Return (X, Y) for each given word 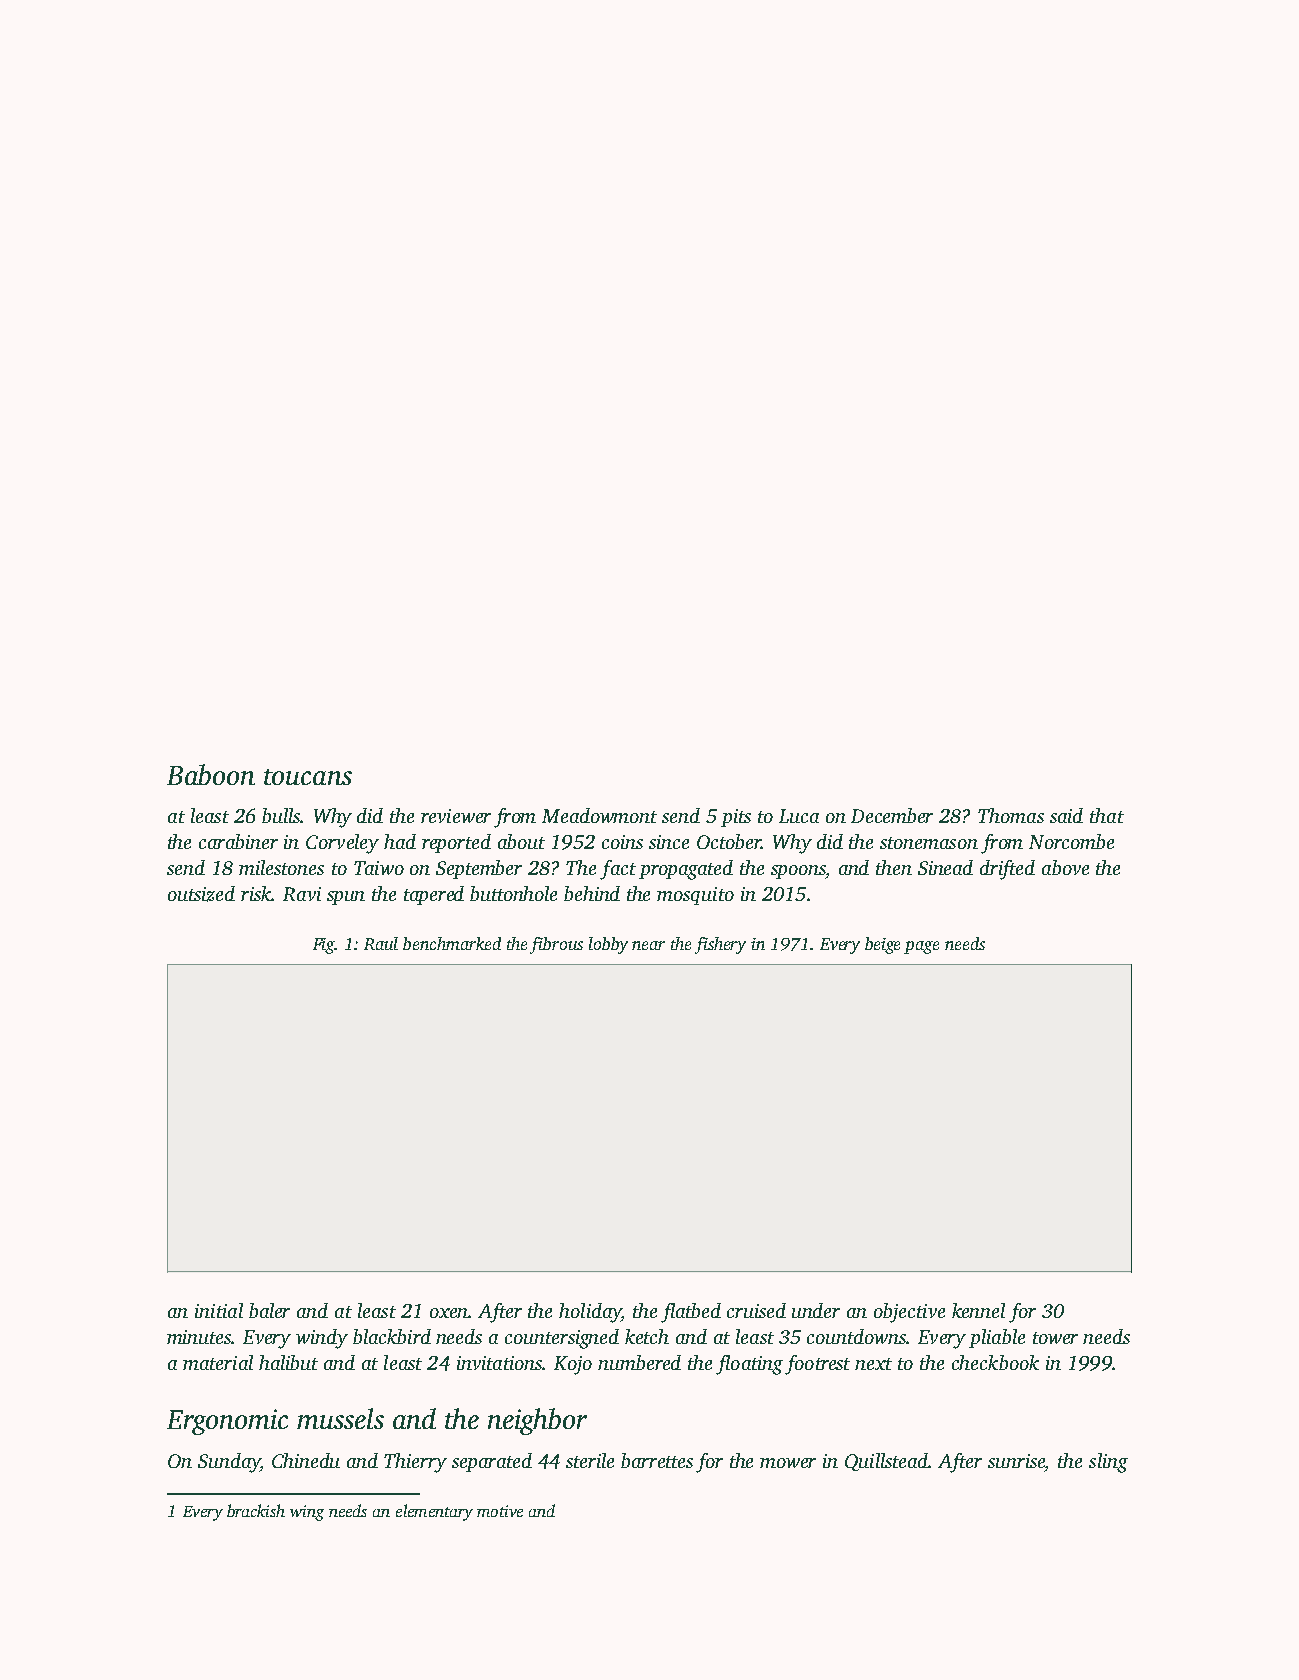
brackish (256, 1510)
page (921, 947)
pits (736, 818)
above (1065, 867)
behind (592, 893)
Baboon (211, 774)
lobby (608, 945)
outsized (201, 894)
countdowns (857, 1336)
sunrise (1017, 1461)
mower (788, 1463)
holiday (590, 1313)
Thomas (1011, 815)
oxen (449, 1313)
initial (219, 1310)
